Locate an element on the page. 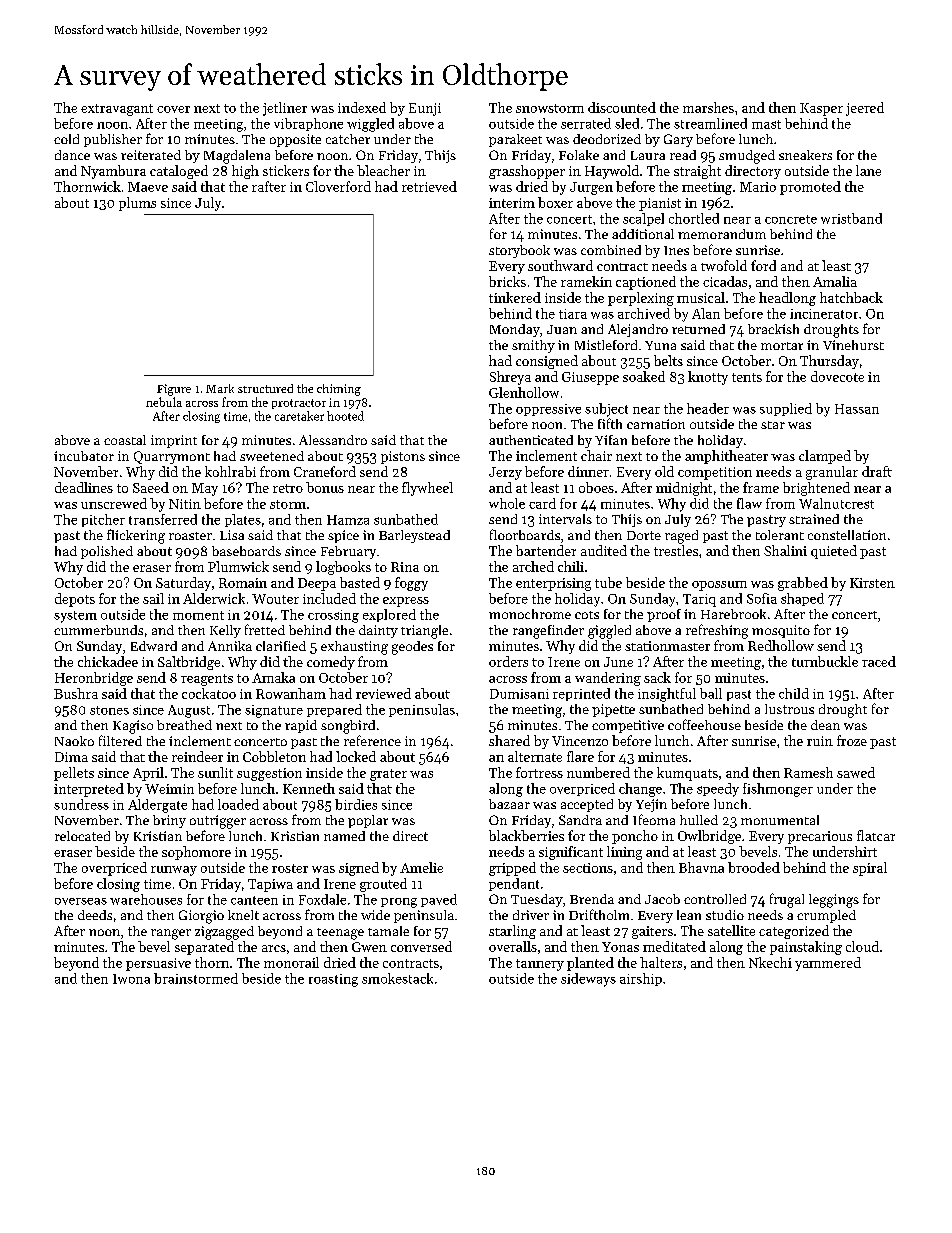 Image resolution: width=952 pixels, height=1233 pixels. fortress is located at coordinates (539, 772).
